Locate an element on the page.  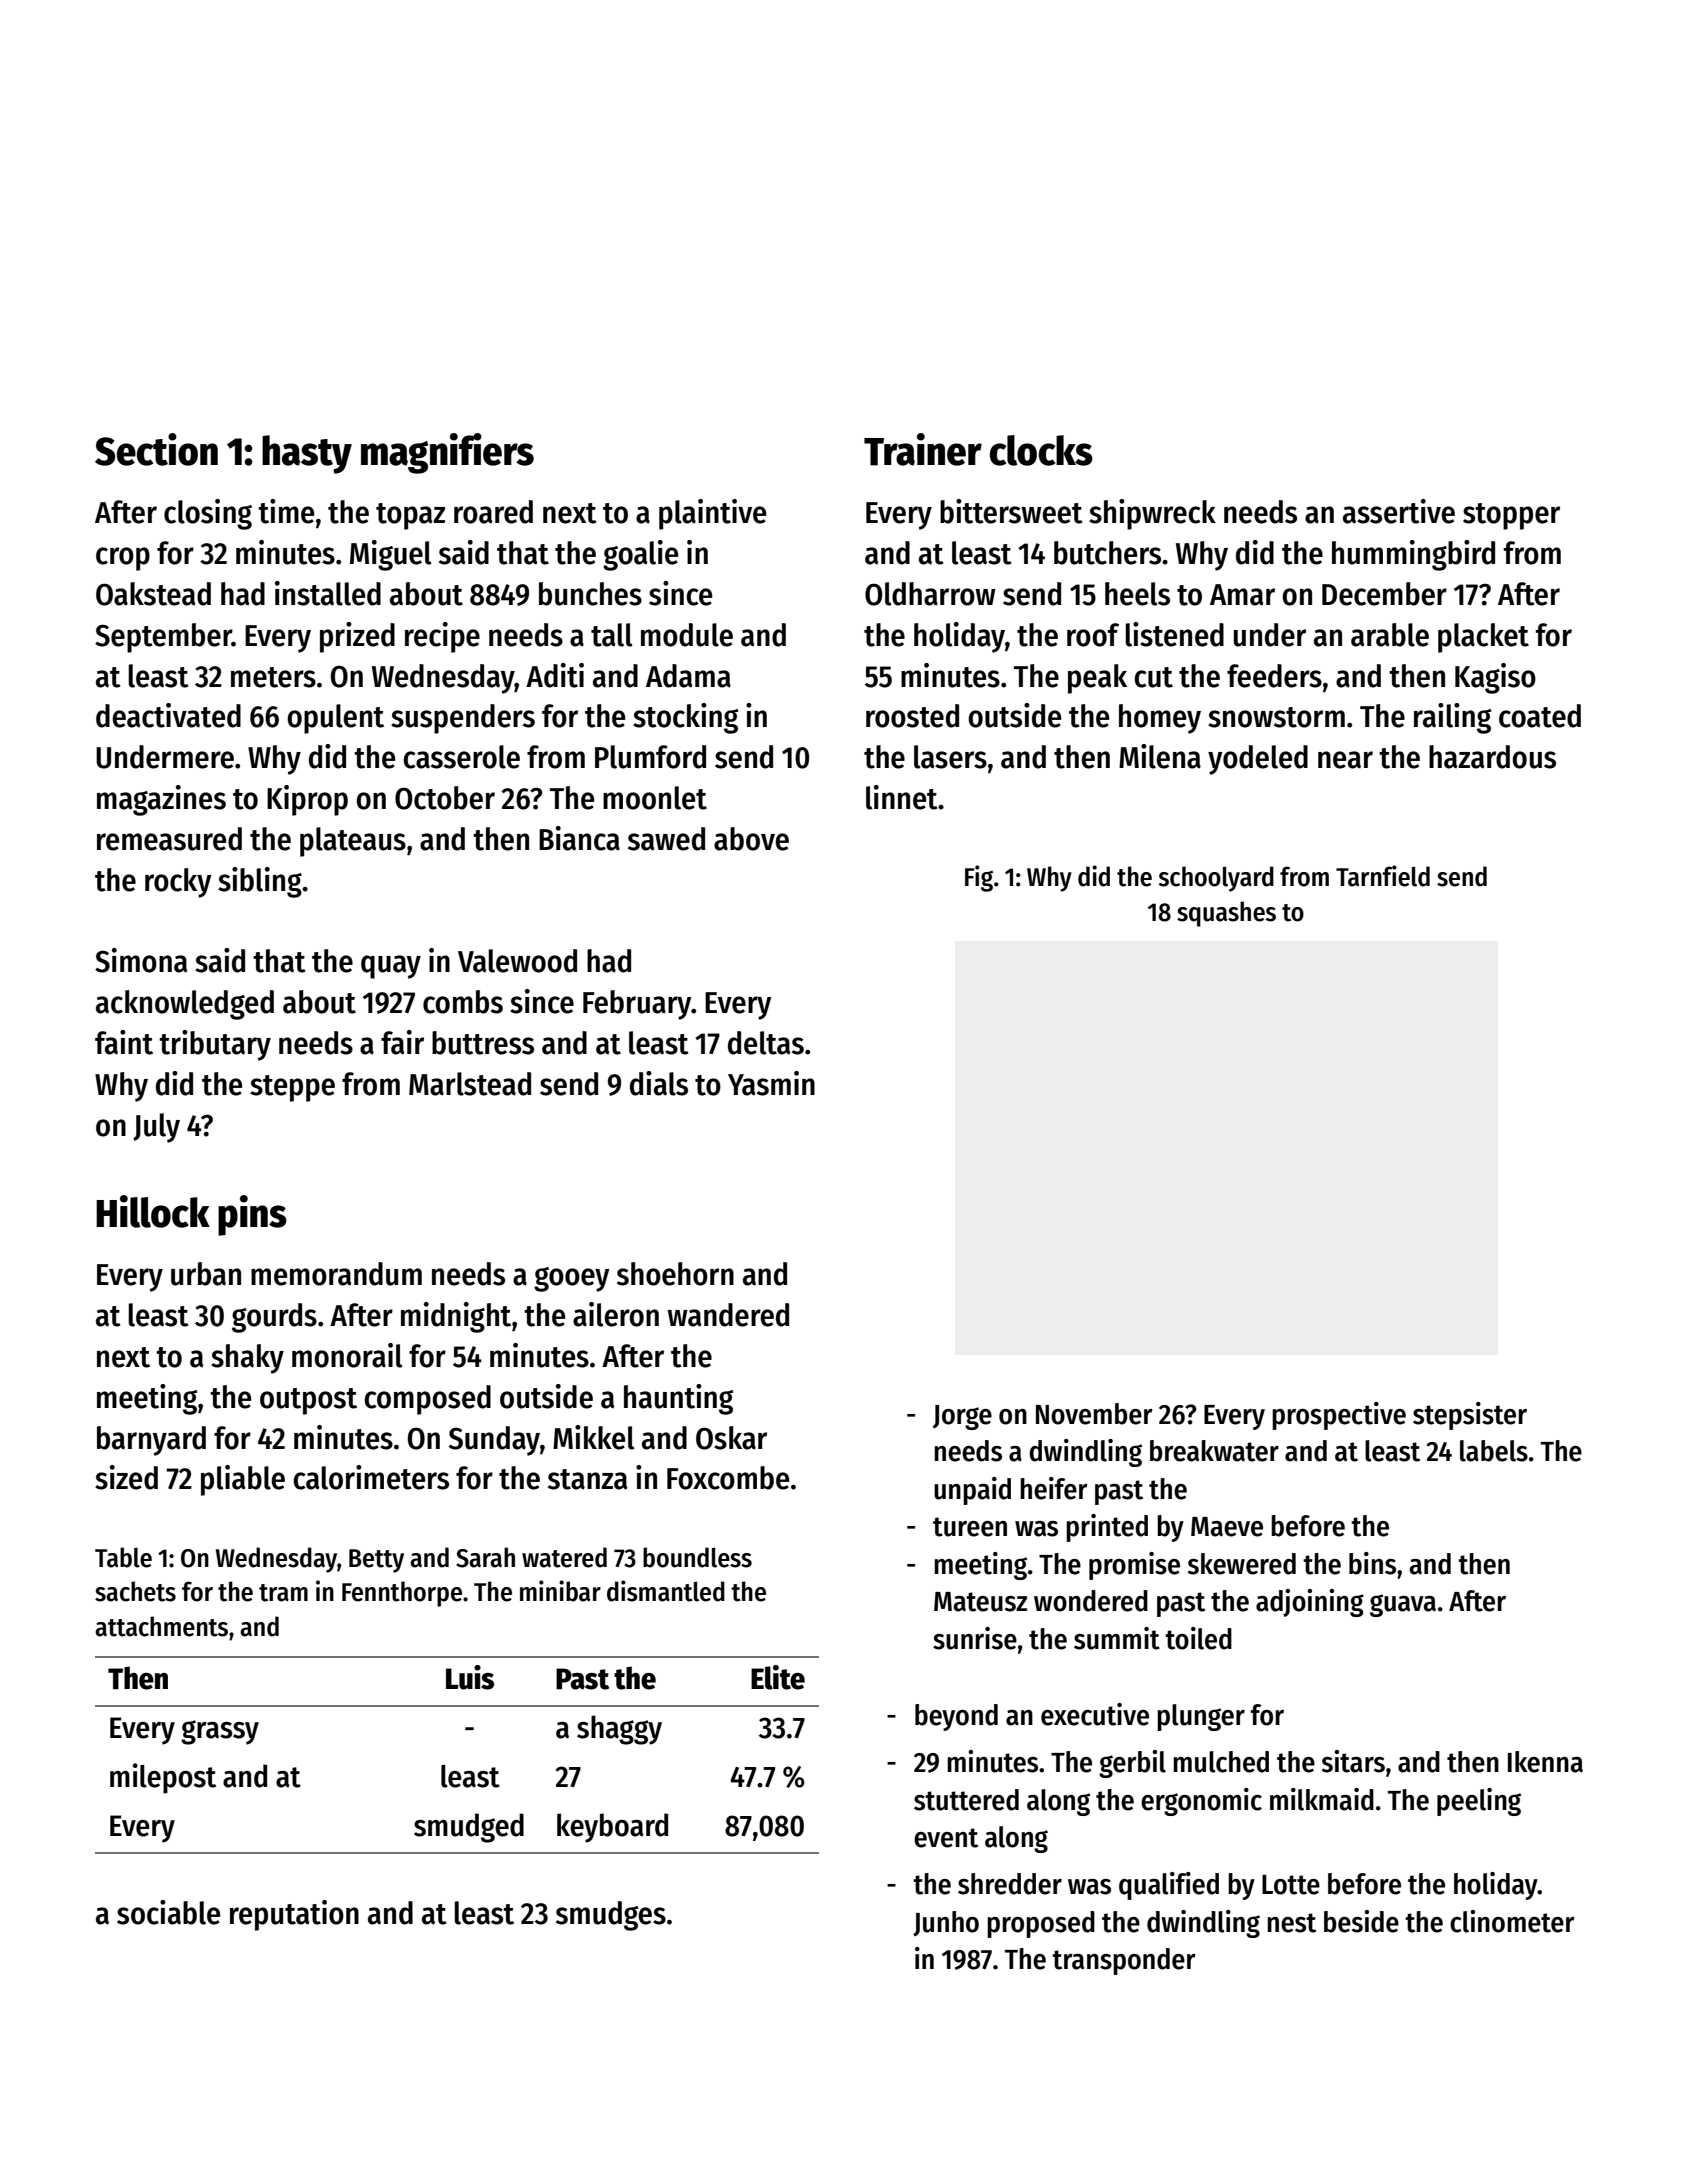
unpaid is located at coordinates (972, 1491).
